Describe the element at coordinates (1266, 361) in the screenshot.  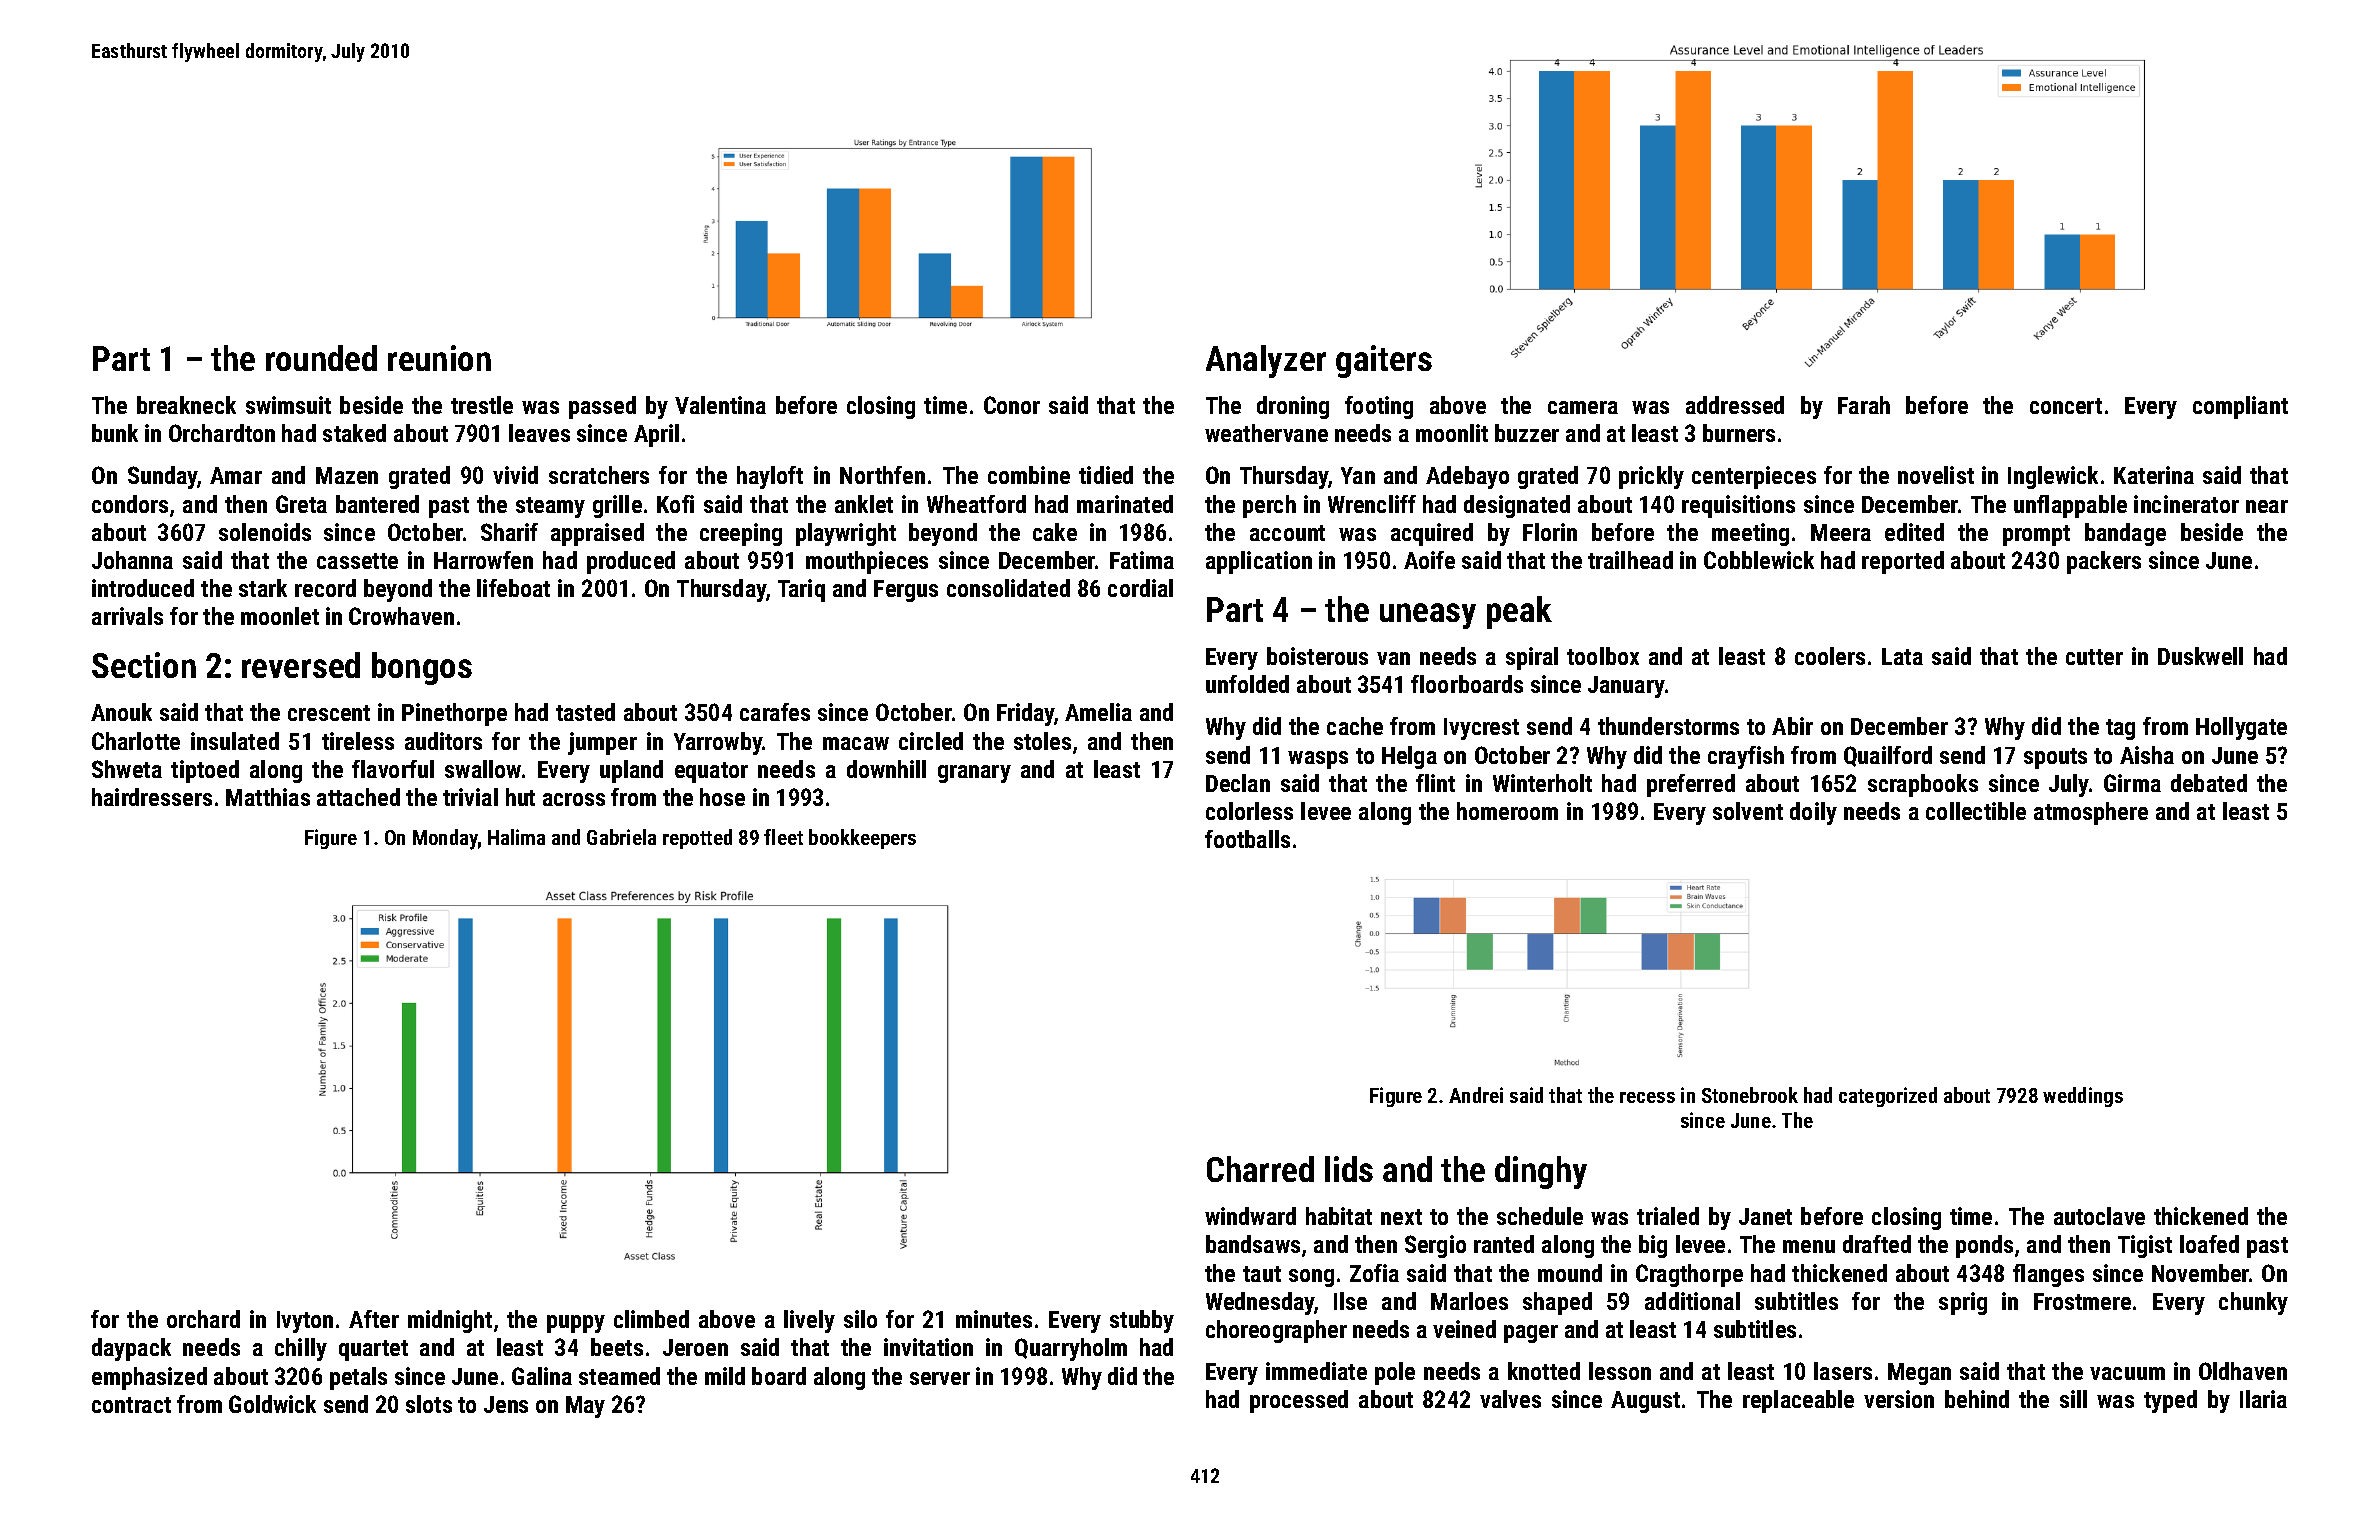
I see `Analyzer` at that location.
